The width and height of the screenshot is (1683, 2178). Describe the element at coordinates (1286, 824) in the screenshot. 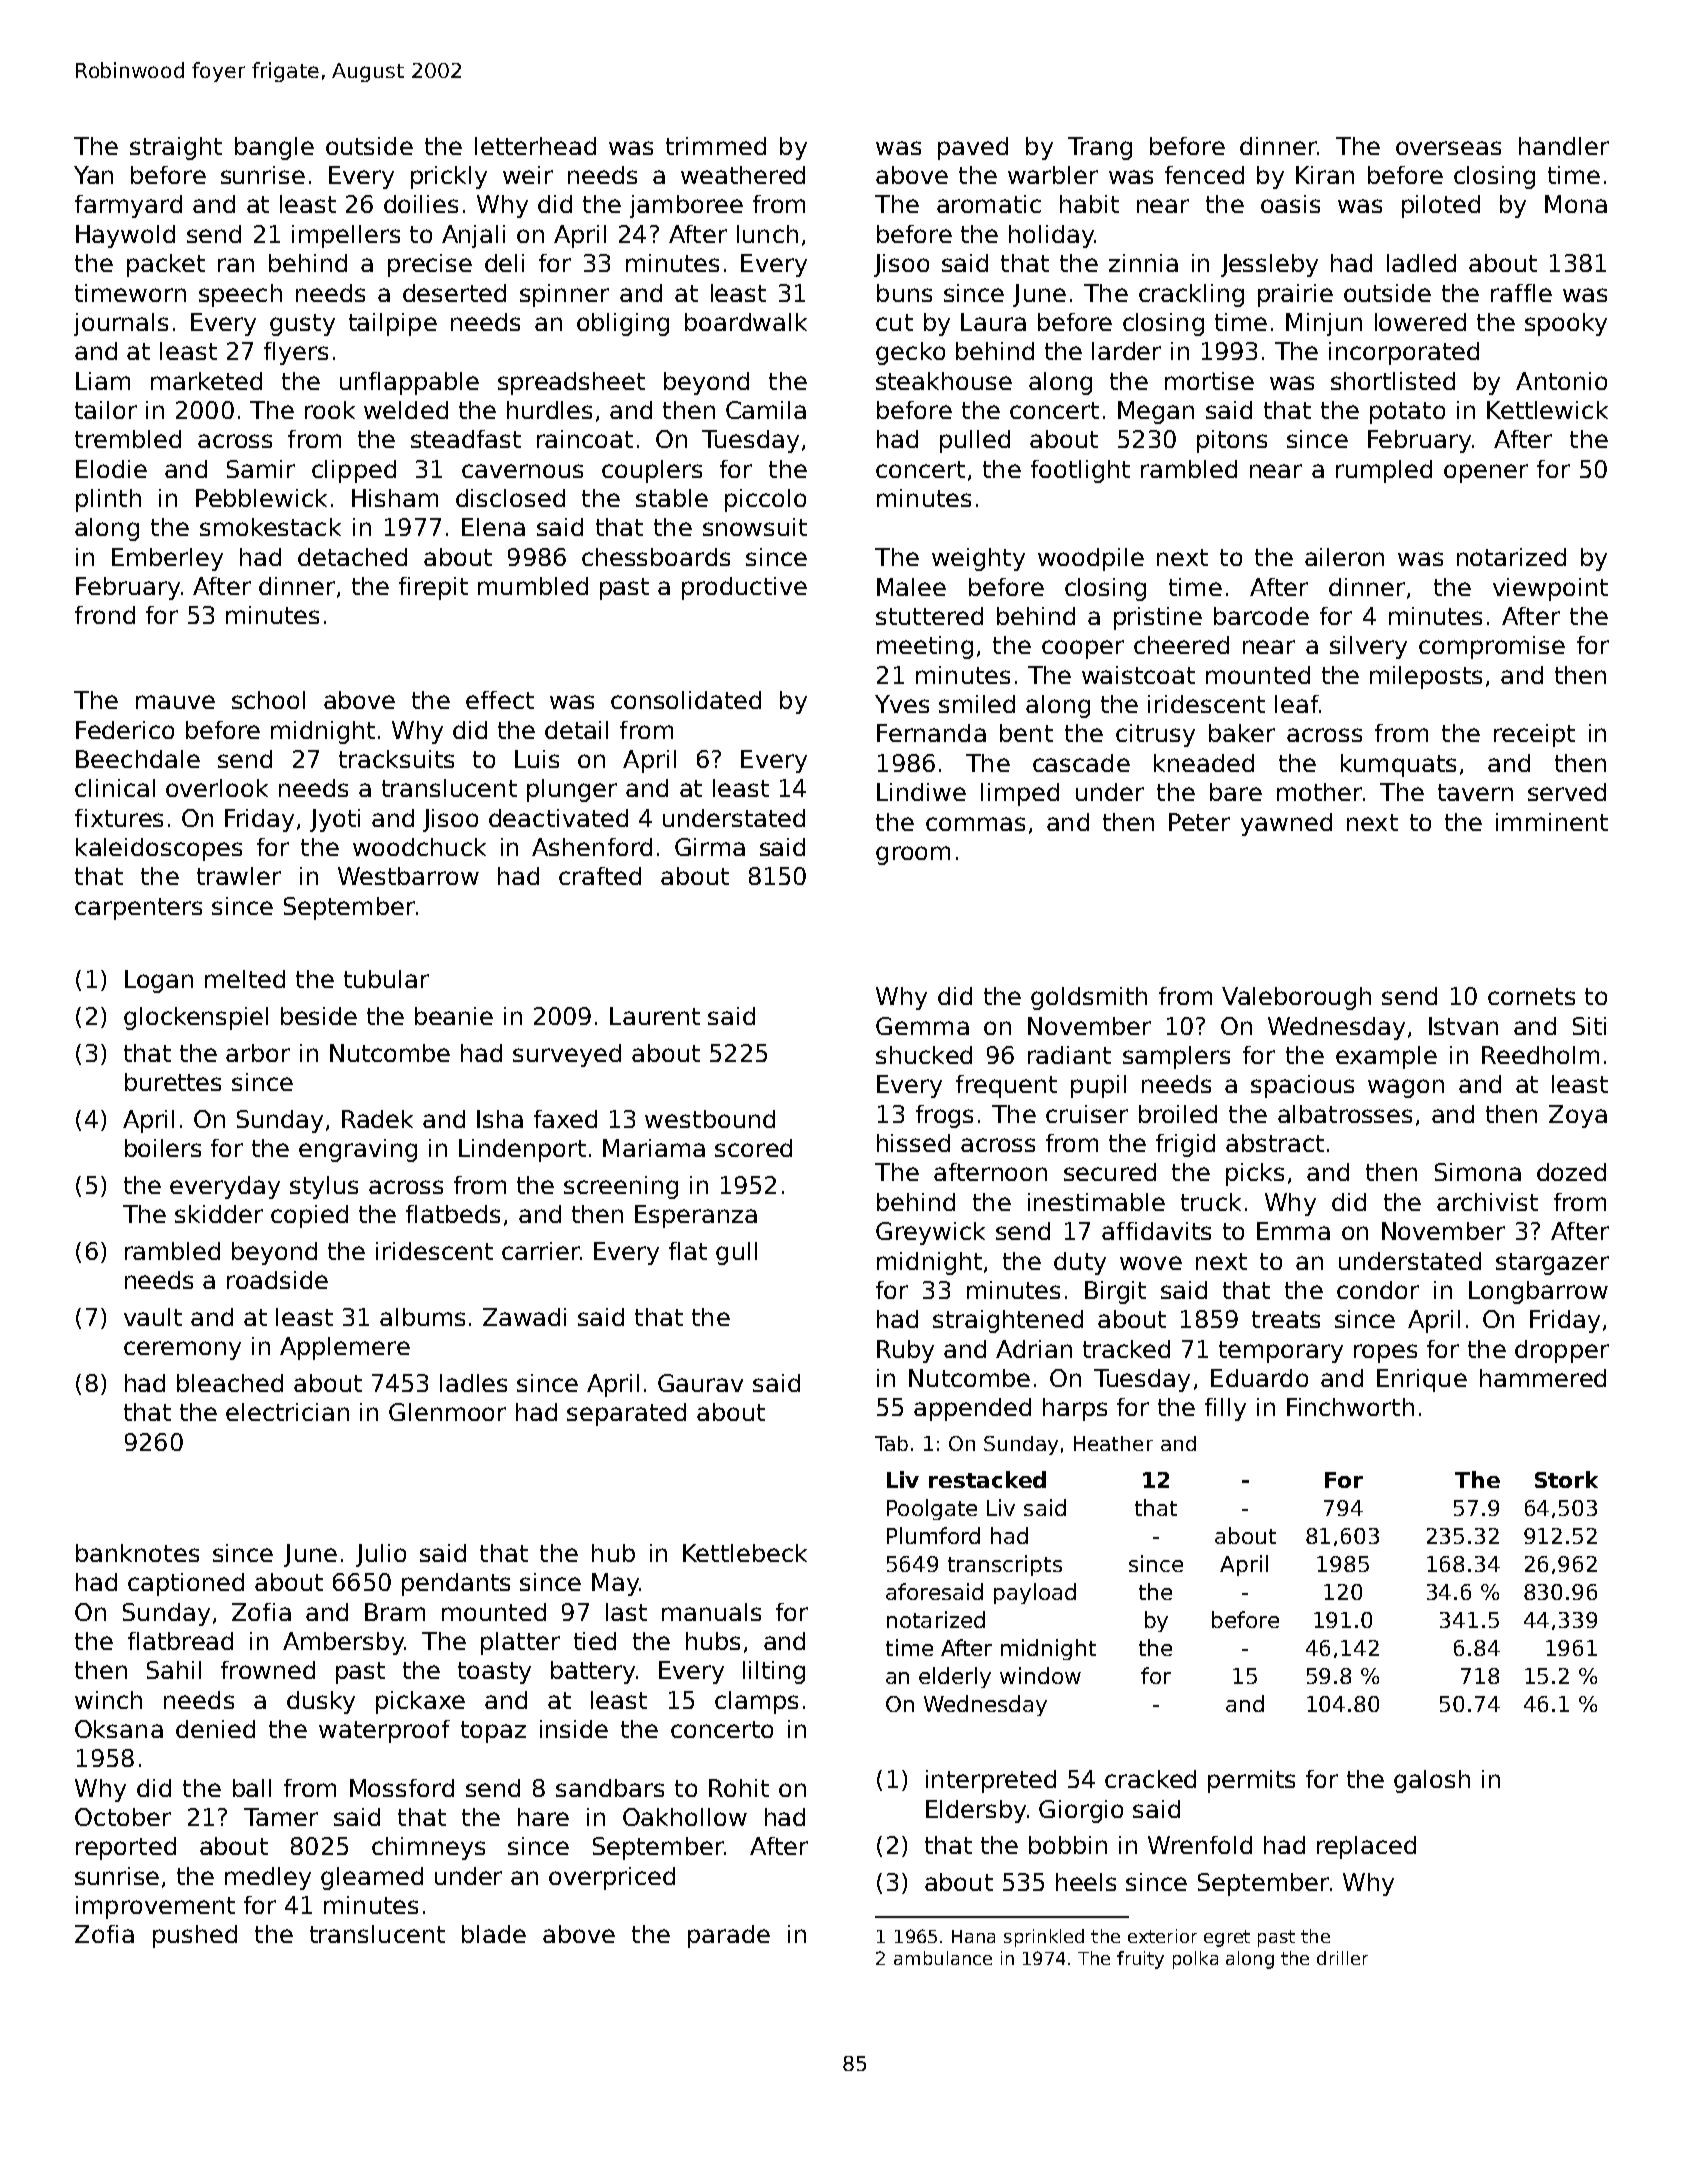

I see `yawned` at that location.
